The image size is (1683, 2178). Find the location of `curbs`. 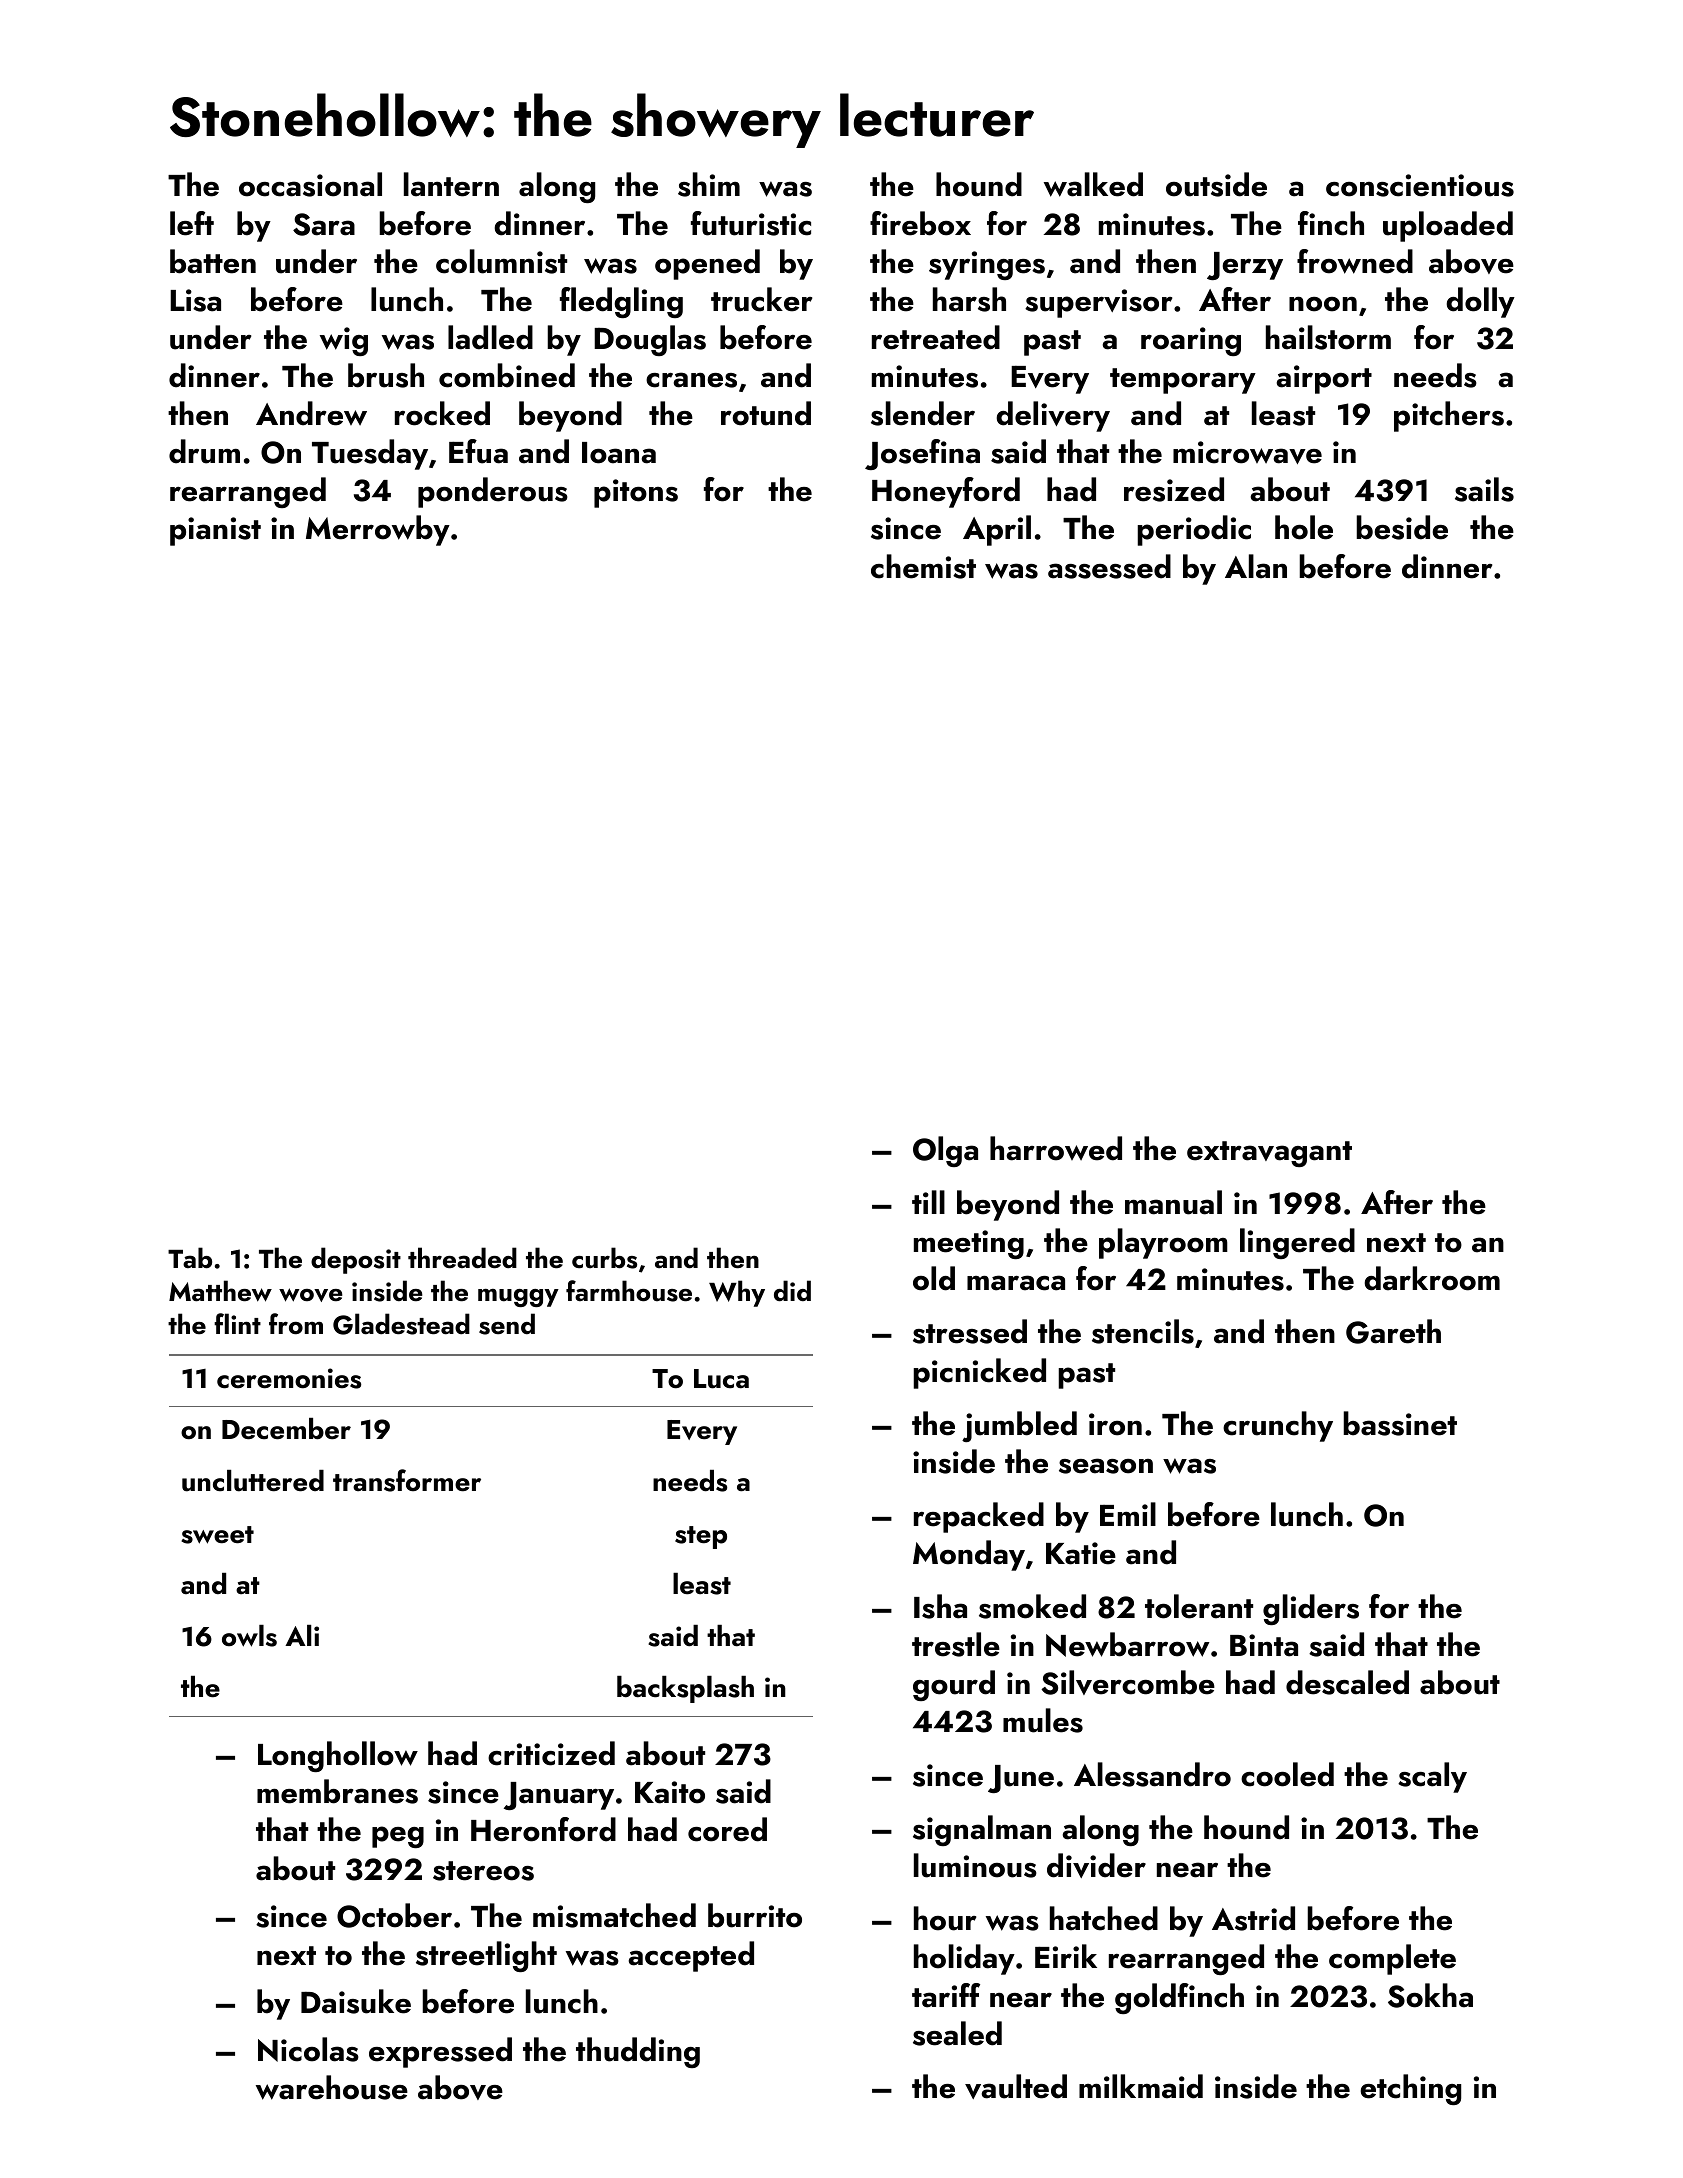

curbs is located at coordinates (604, 1258).
